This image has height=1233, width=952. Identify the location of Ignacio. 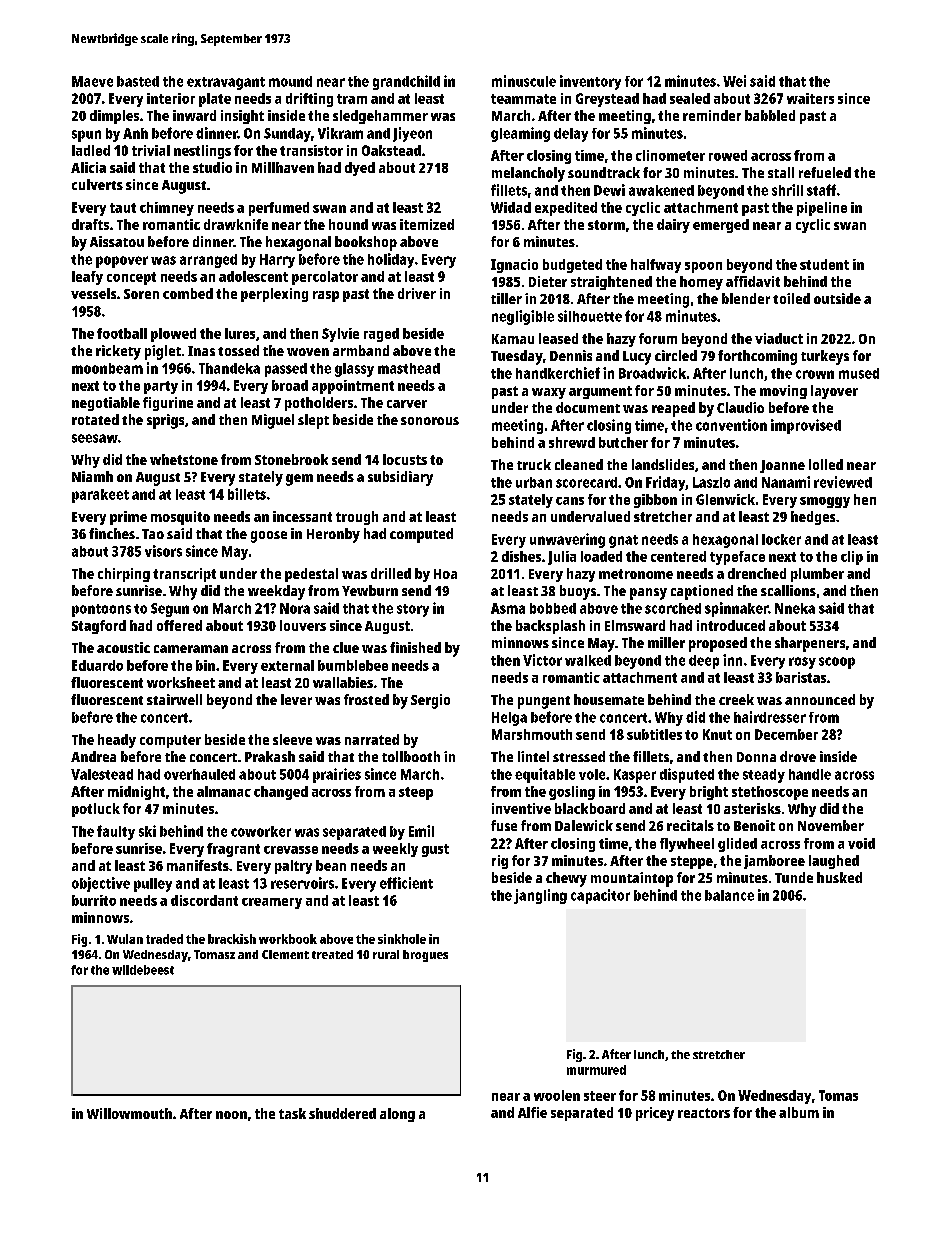
(514, 266).
